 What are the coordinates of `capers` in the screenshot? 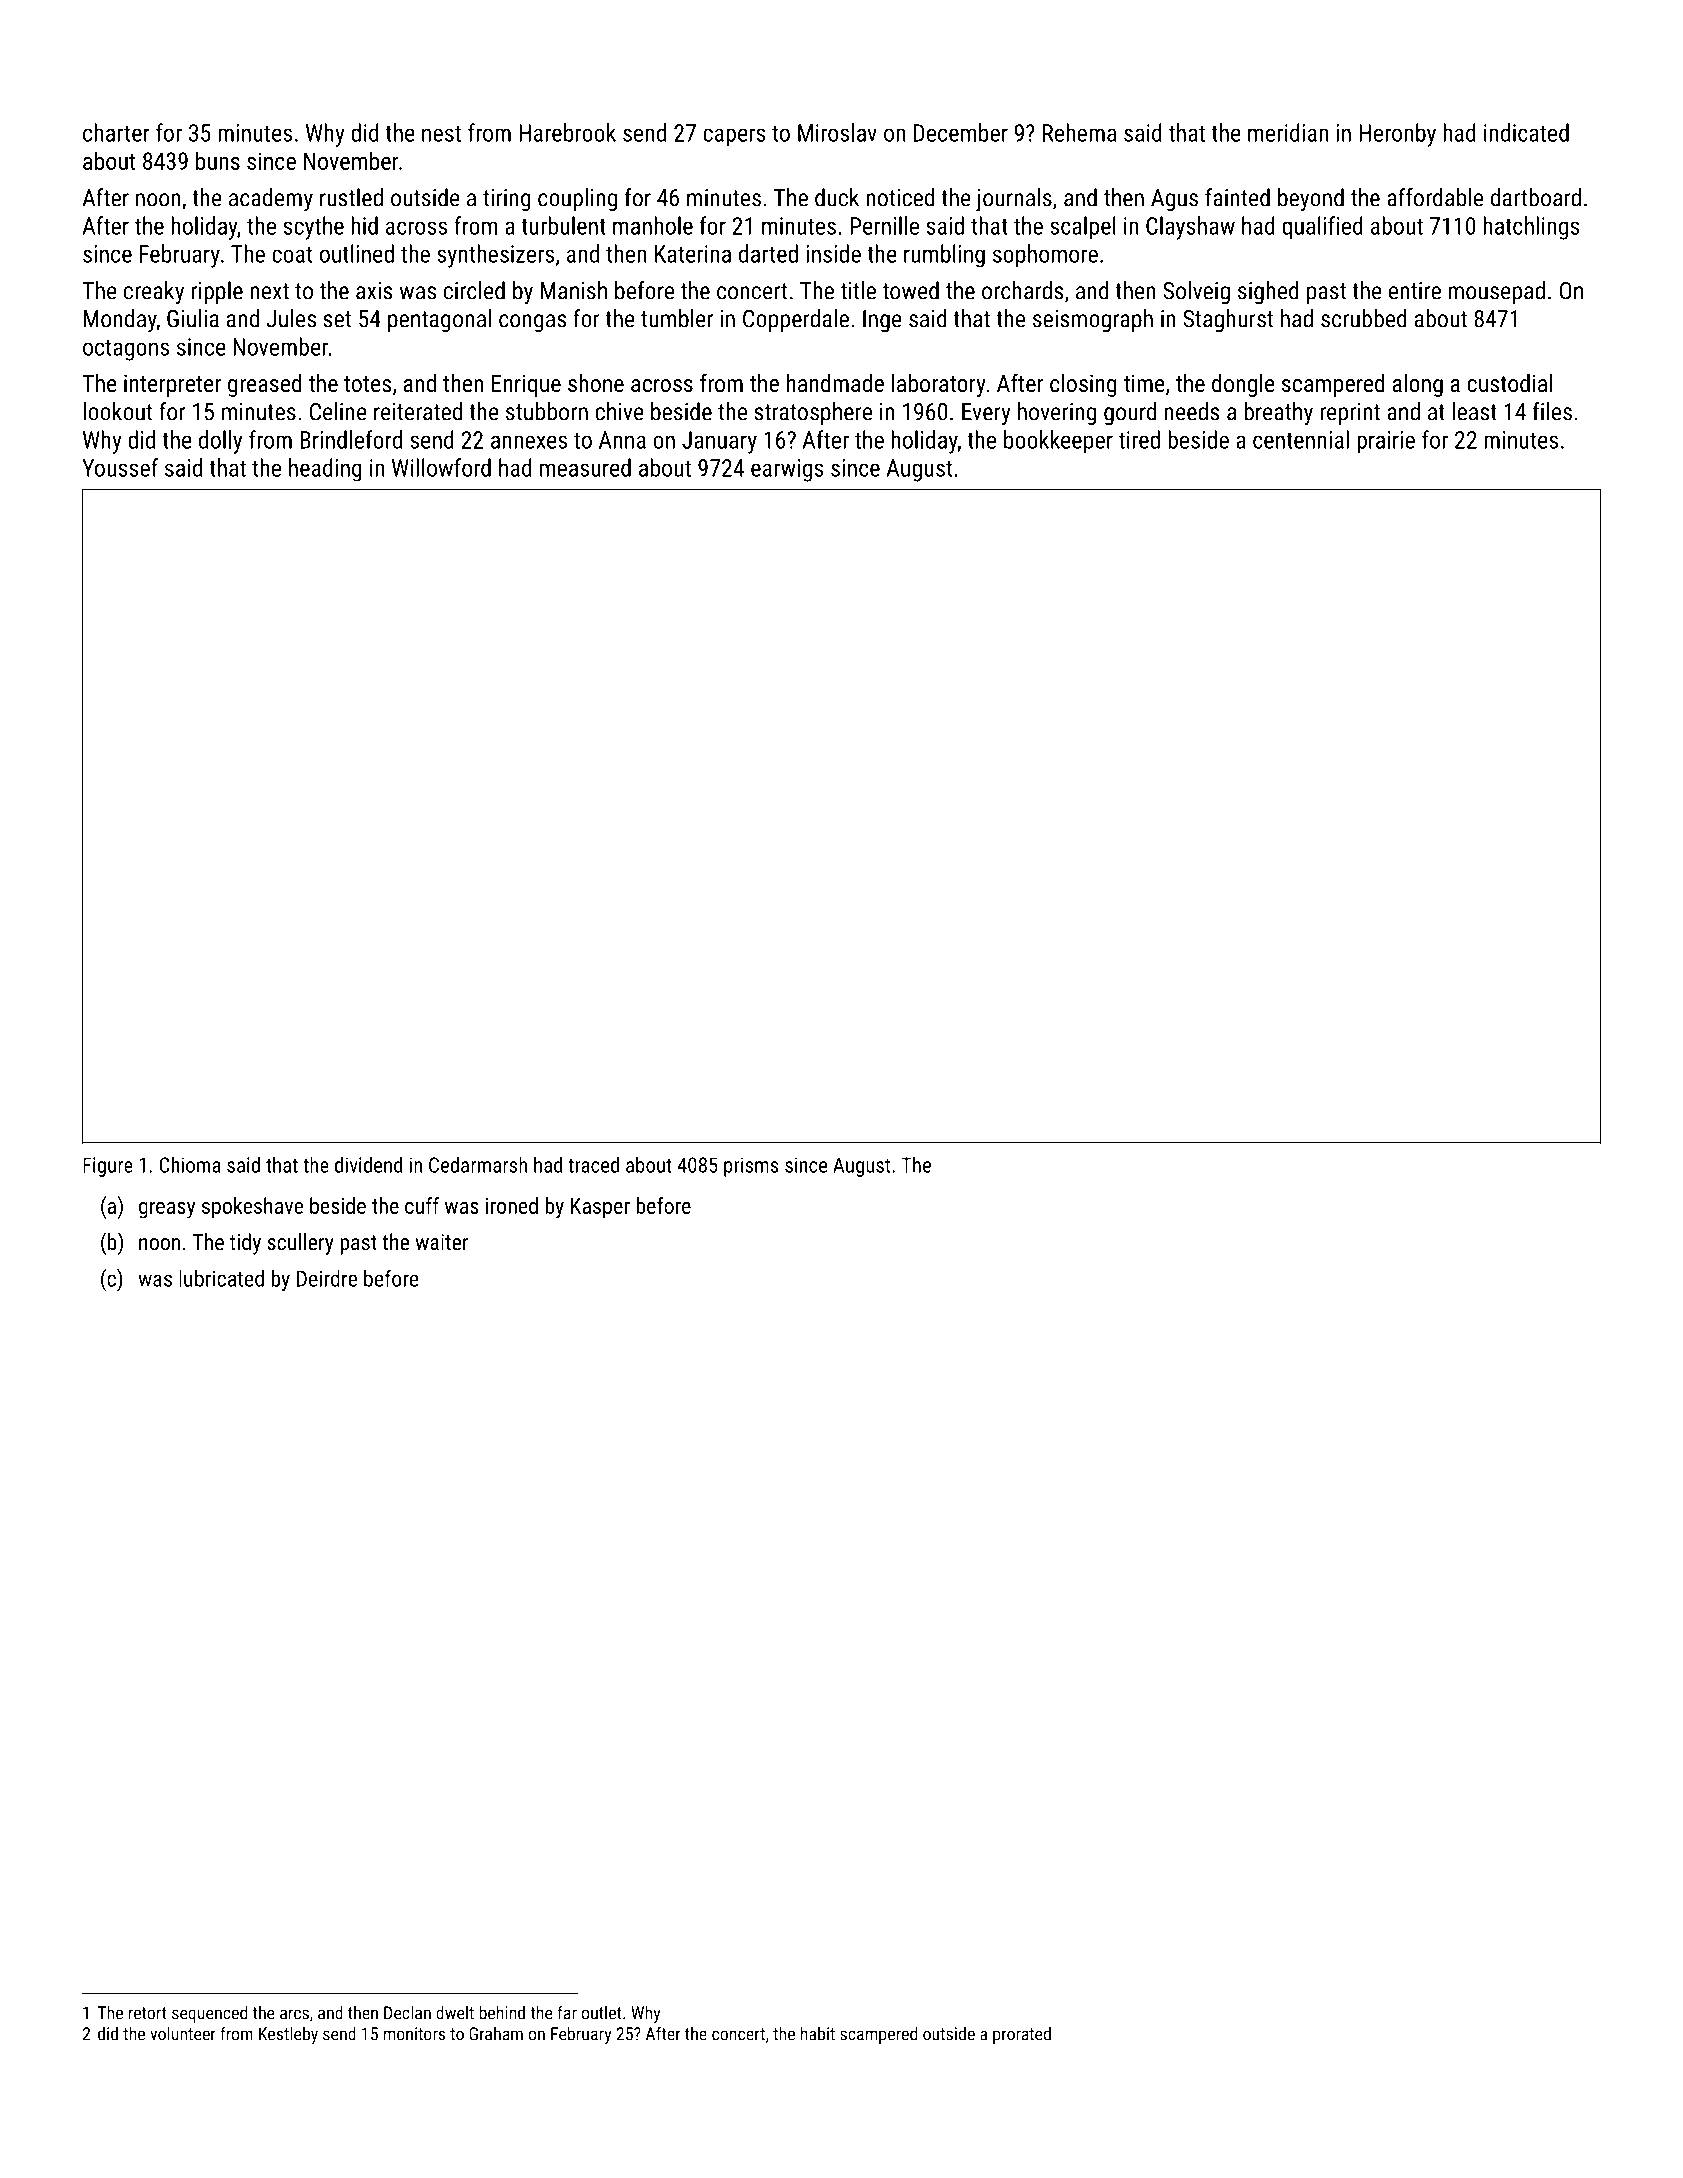 It's located at (734, 137).
